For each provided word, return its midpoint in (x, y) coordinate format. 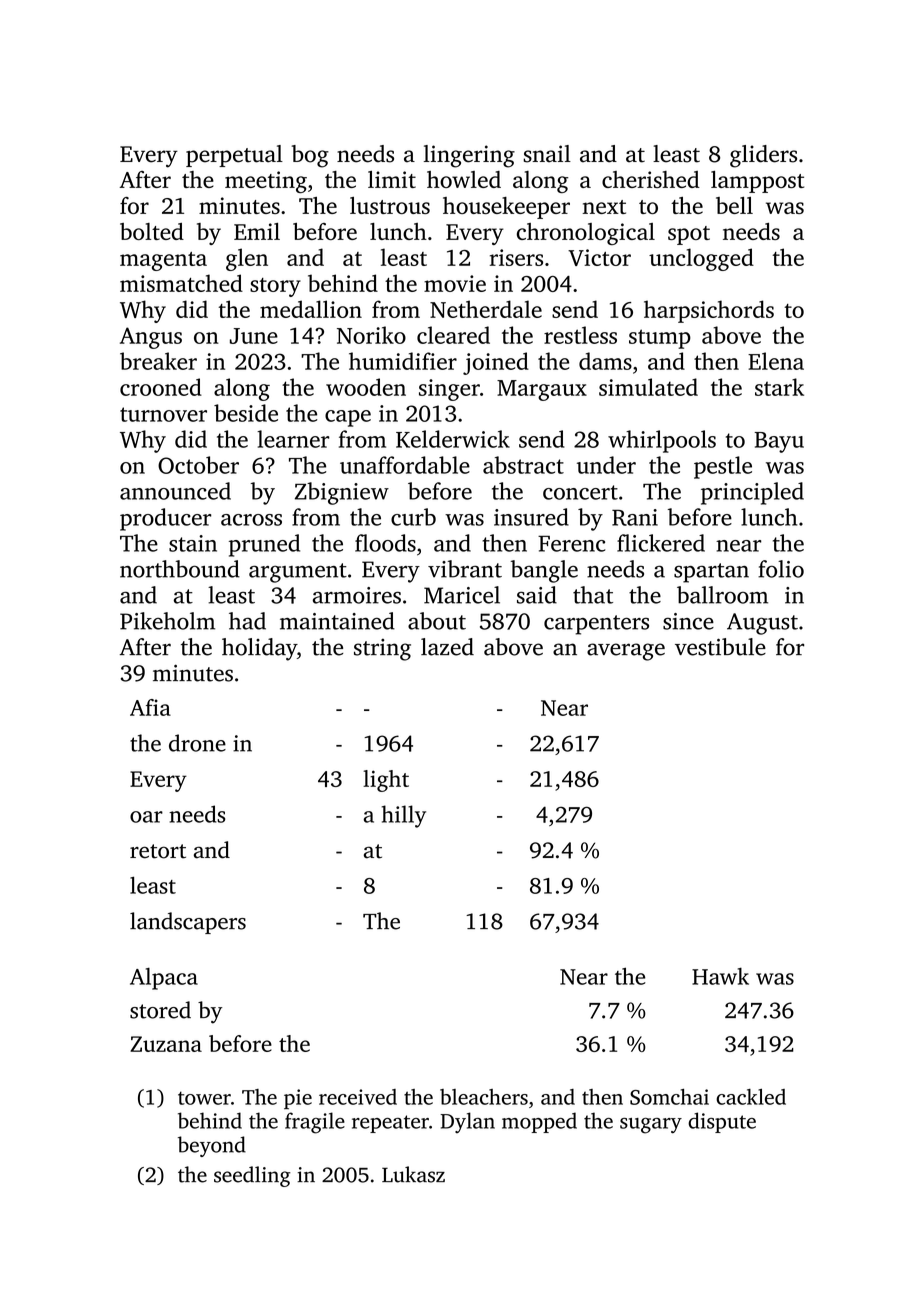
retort (158, 851)
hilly (404, 816)
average (626, 652)
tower (204, 1098)
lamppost (757, 182)
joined (496, 363)
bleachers (484, 1097)
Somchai (669, 1097)
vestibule (720, 647)
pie (298, 1099)
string (382, 650)
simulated (648, 387)
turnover (163, 414)
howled (464, 179)
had (247, 621)
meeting (266, 182)
